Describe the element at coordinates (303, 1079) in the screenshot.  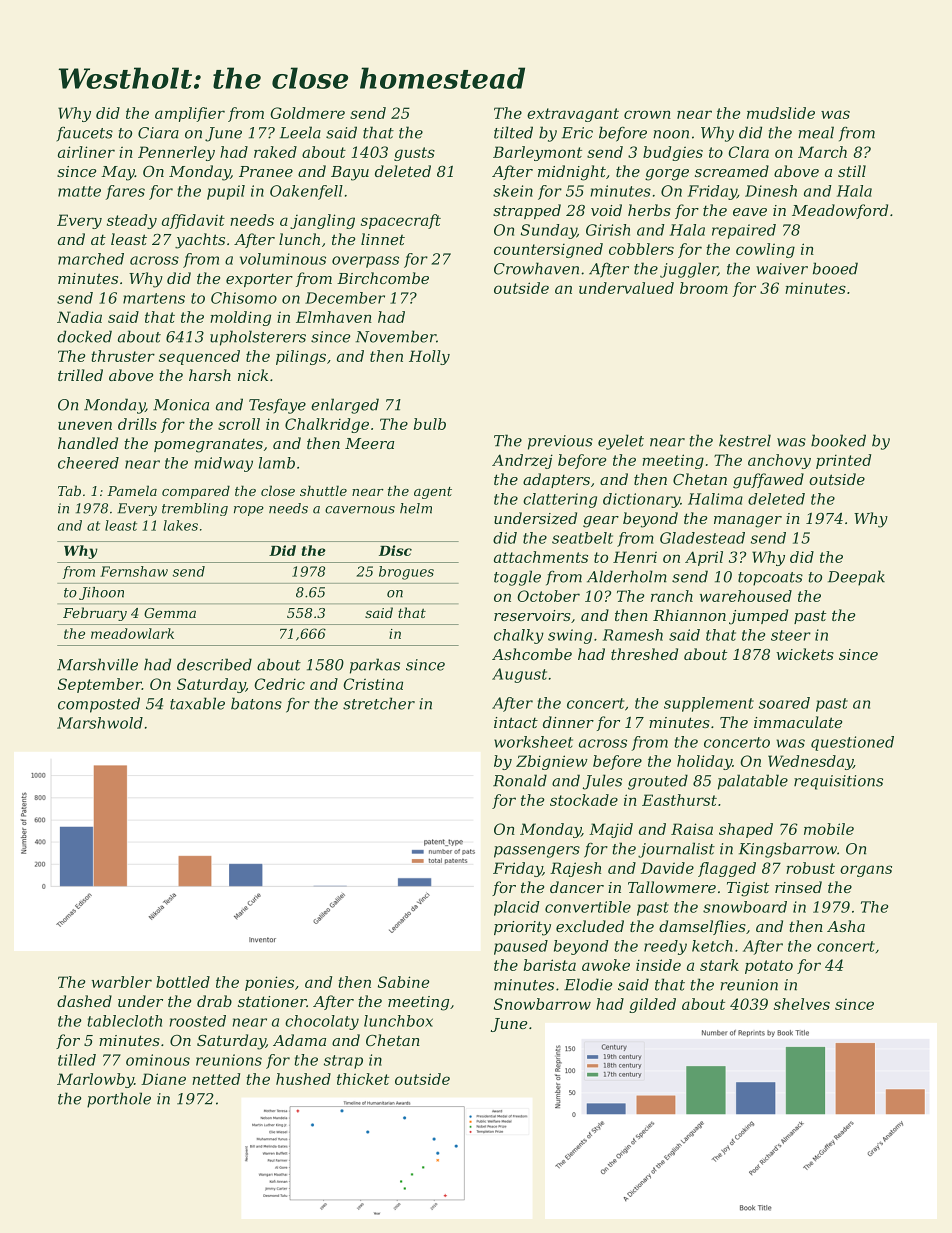
I see `hushed` at that location.
